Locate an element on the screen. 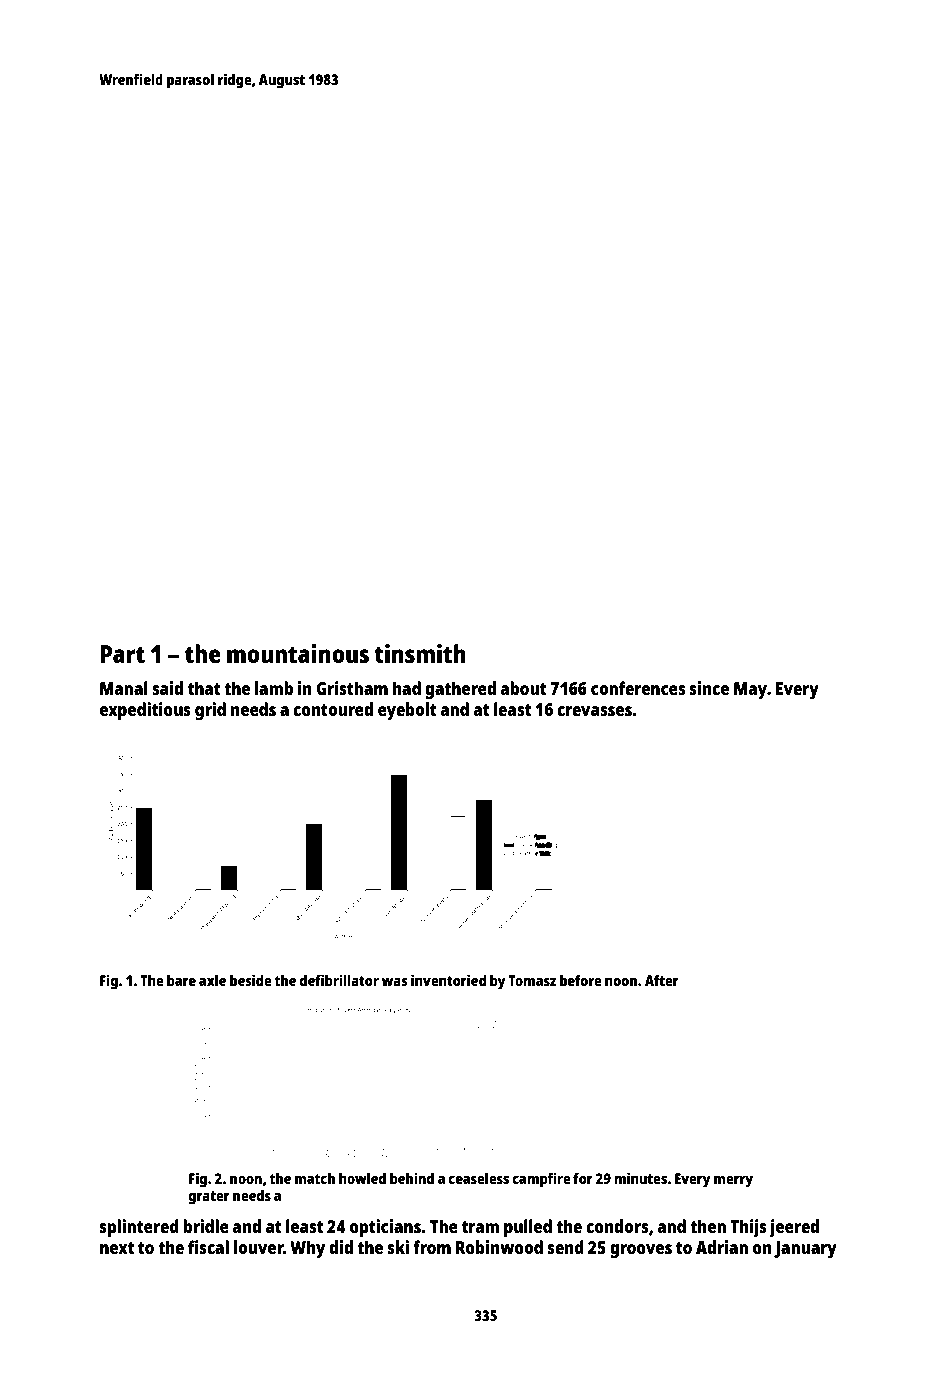  axle is located at coordinates (212, 980).
